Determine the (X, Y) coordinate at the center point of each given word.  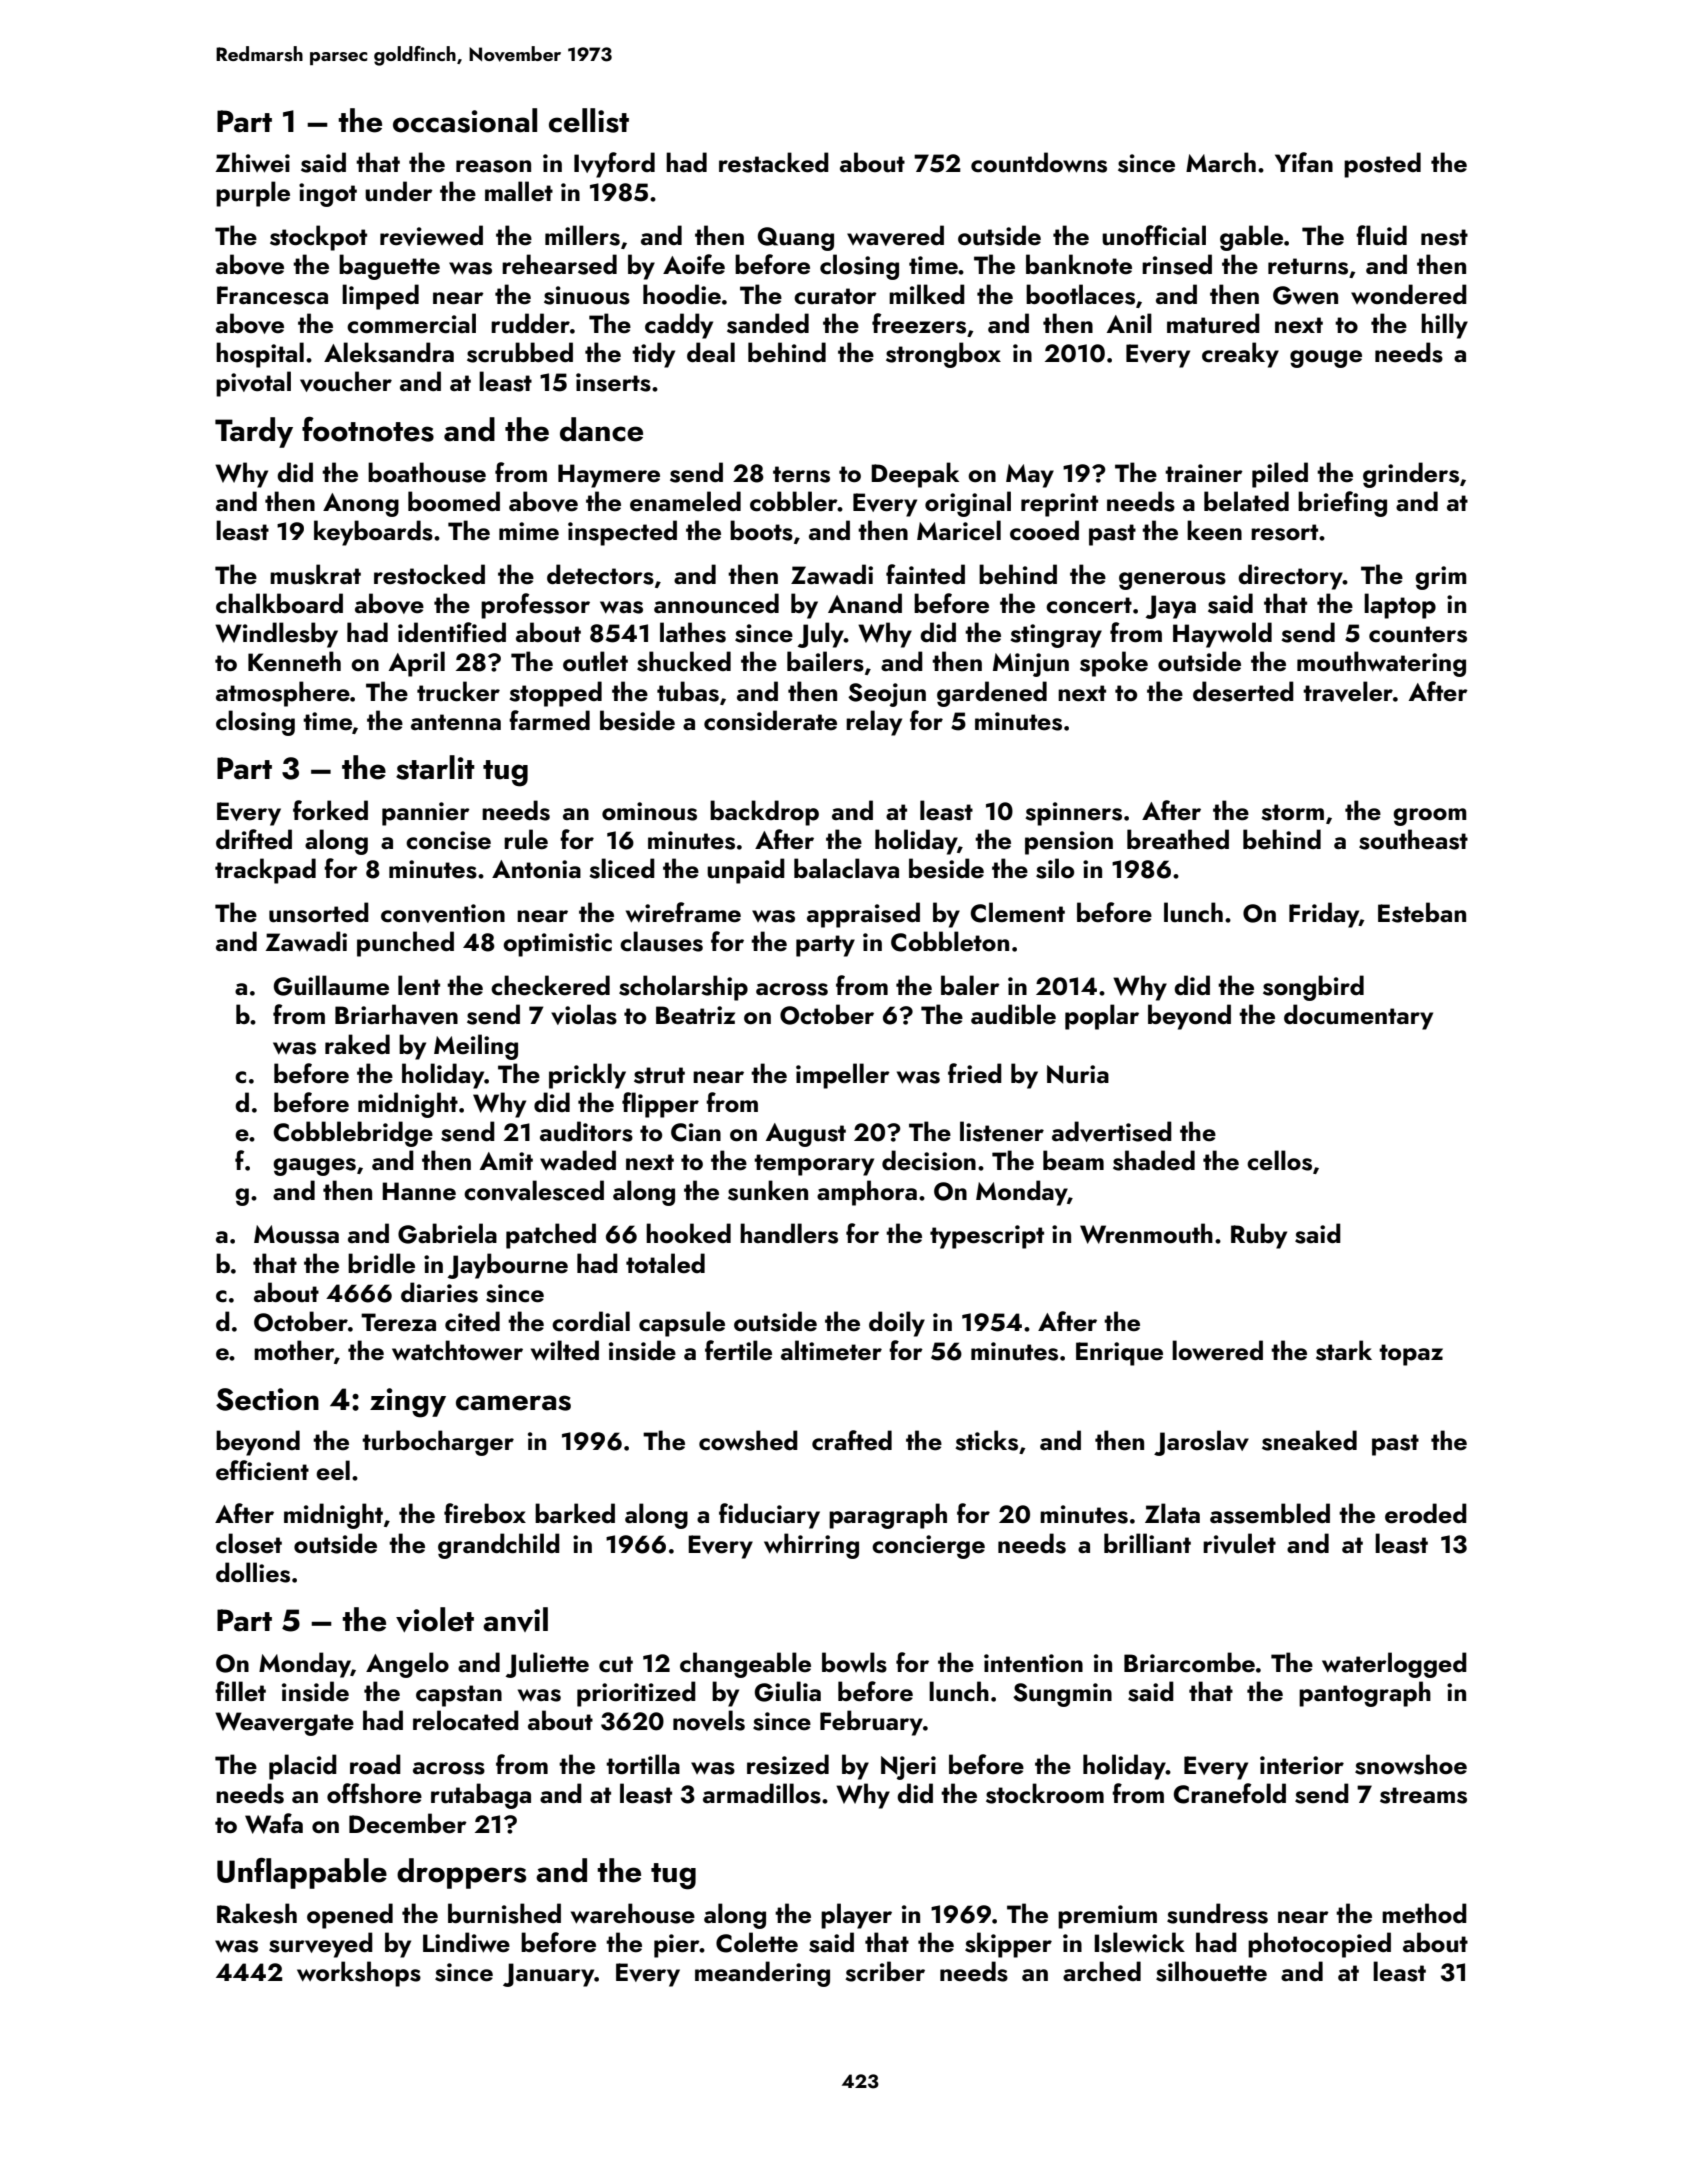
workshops (359, 1974)
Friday (1324, 915)
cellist (589, 120)
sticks (986, 1440)
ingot (328, 195)
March (1221, 162)
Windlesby (276, 635)
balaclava (846, 868)
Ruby (1259, 1236)
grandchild (499, 1546)
